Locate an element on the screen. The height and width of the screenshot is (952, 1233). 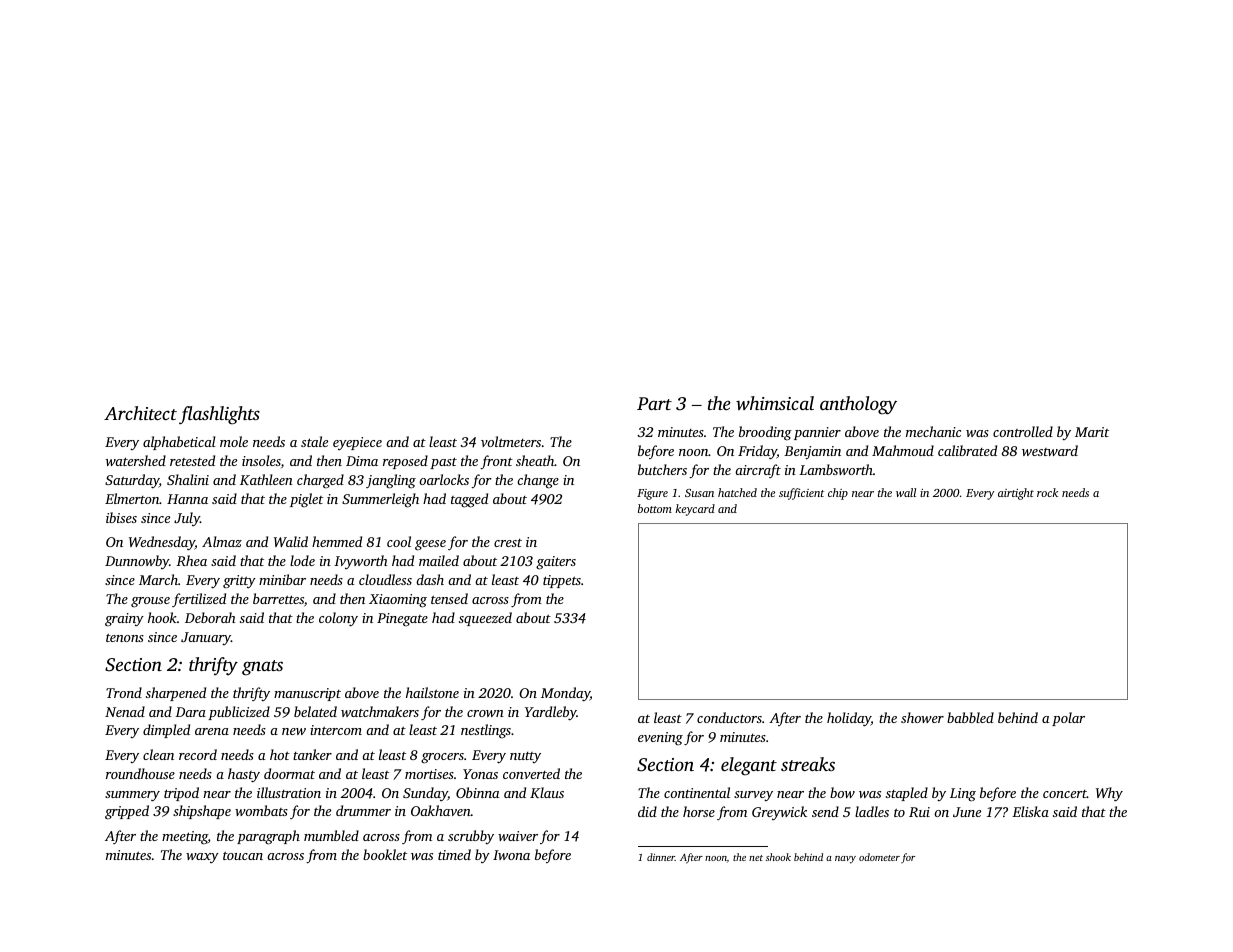
reposed is located at coordinates (405, 462).
